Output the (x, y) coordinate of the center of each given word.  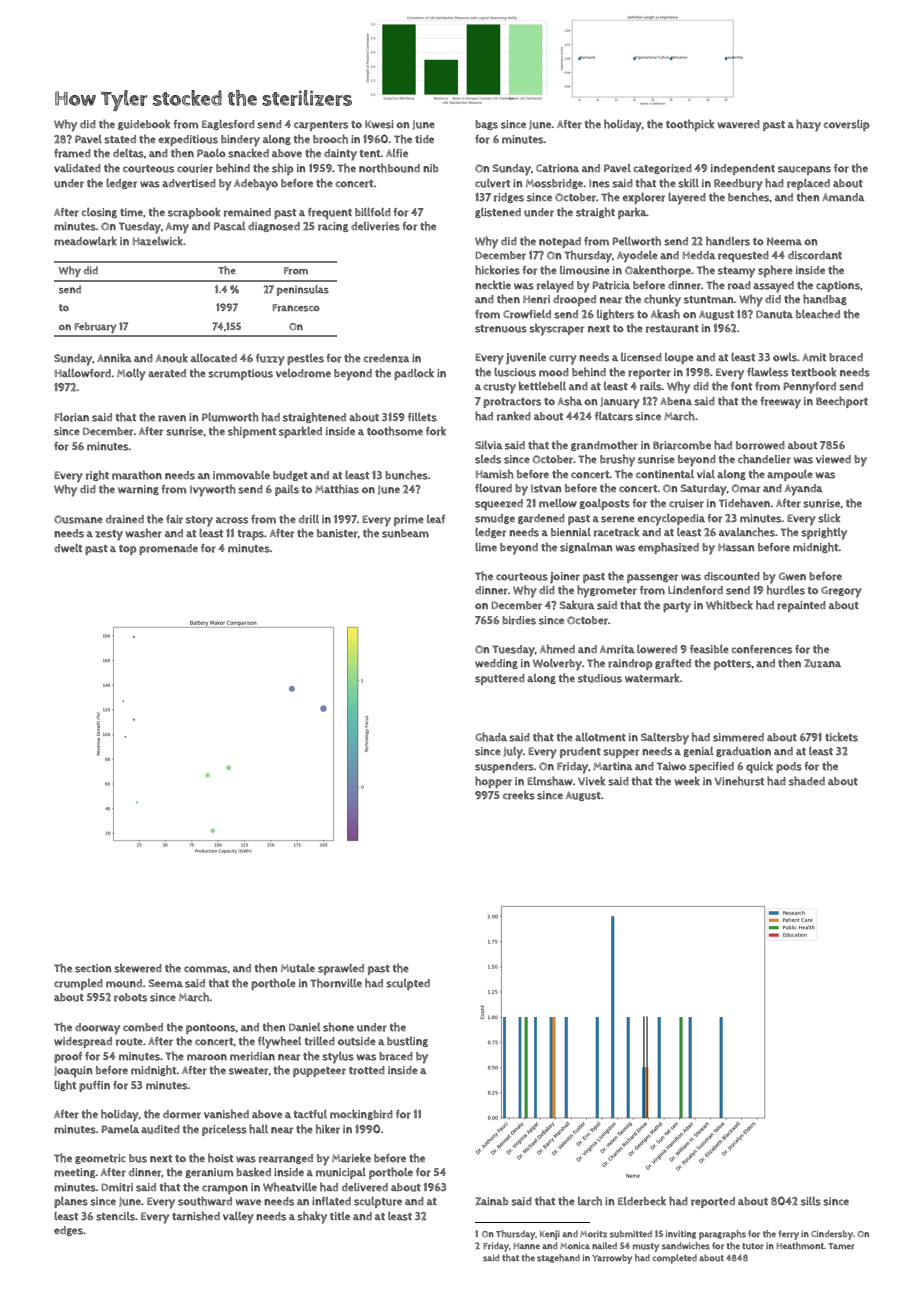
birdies (519, 620)
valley (238, 1218)
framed (72, 153)
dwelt (68, 548)
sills (811, 1201)
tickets (841, 737)
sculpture (378, 1202)
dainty (340, 155)
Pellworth (637, 241)
